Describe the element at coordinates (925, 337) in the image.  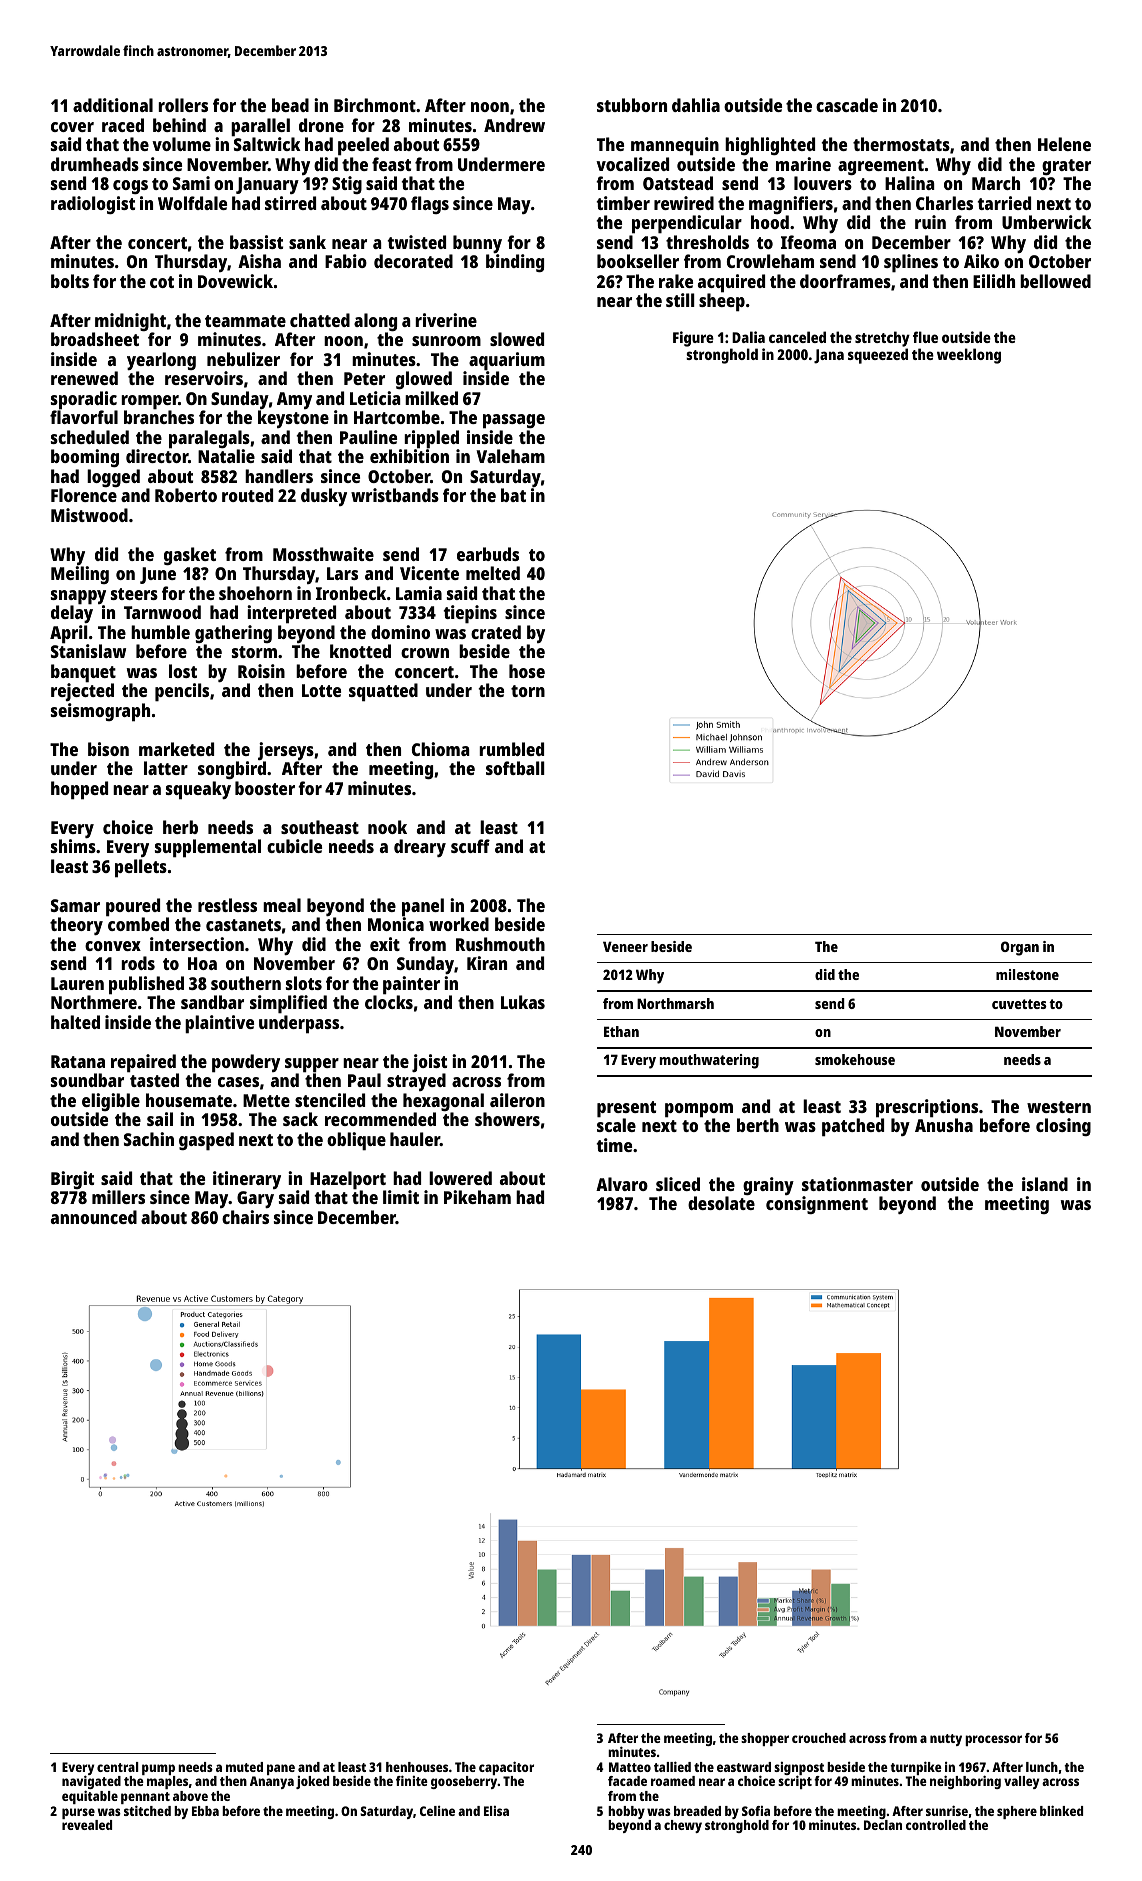
I see `flue` at that location.
